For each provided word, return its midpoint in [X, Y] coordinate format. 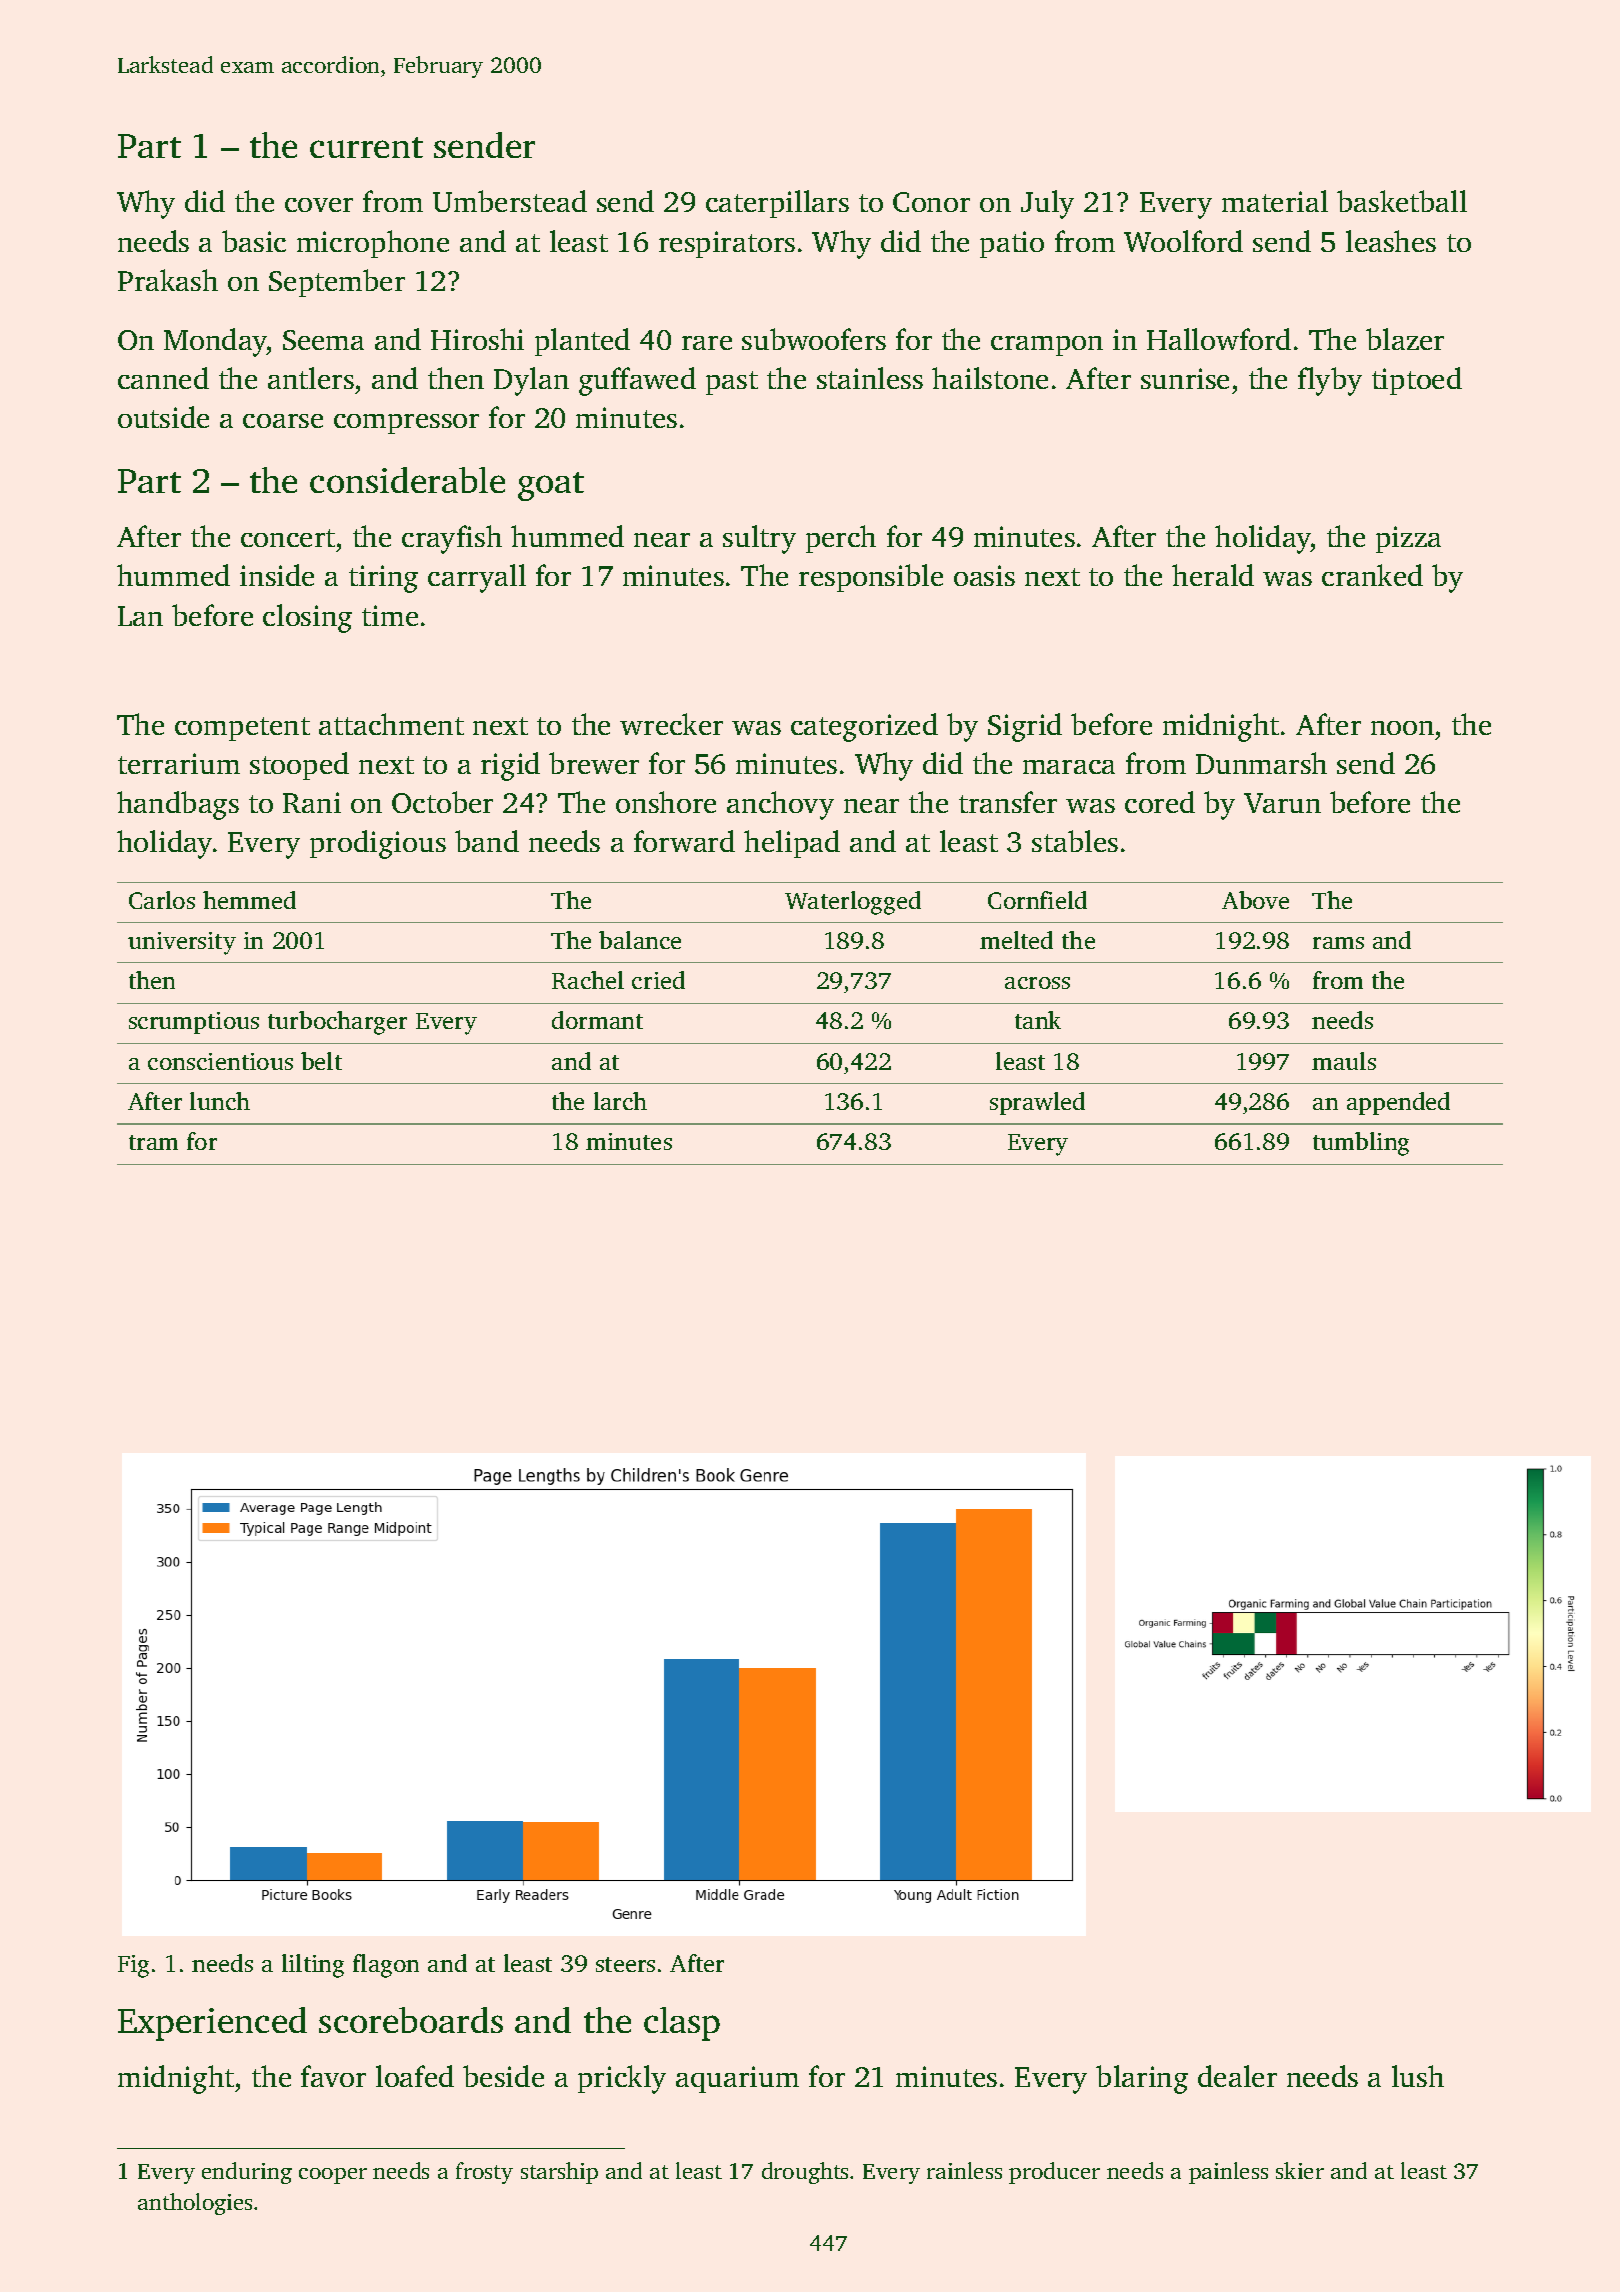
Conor [931, 202]
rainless [964, 2170]
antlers [311, 378]
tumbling [1361, 1144]
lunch [220, 1101]
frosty [484, 2173]
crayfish [452, 539]
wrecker [671, 724]
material [1275, 201]
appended [1398, 1103]
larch [620, 1101]
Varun [1282, 803]
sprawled [1037, 1103]
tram [153, 1142]
